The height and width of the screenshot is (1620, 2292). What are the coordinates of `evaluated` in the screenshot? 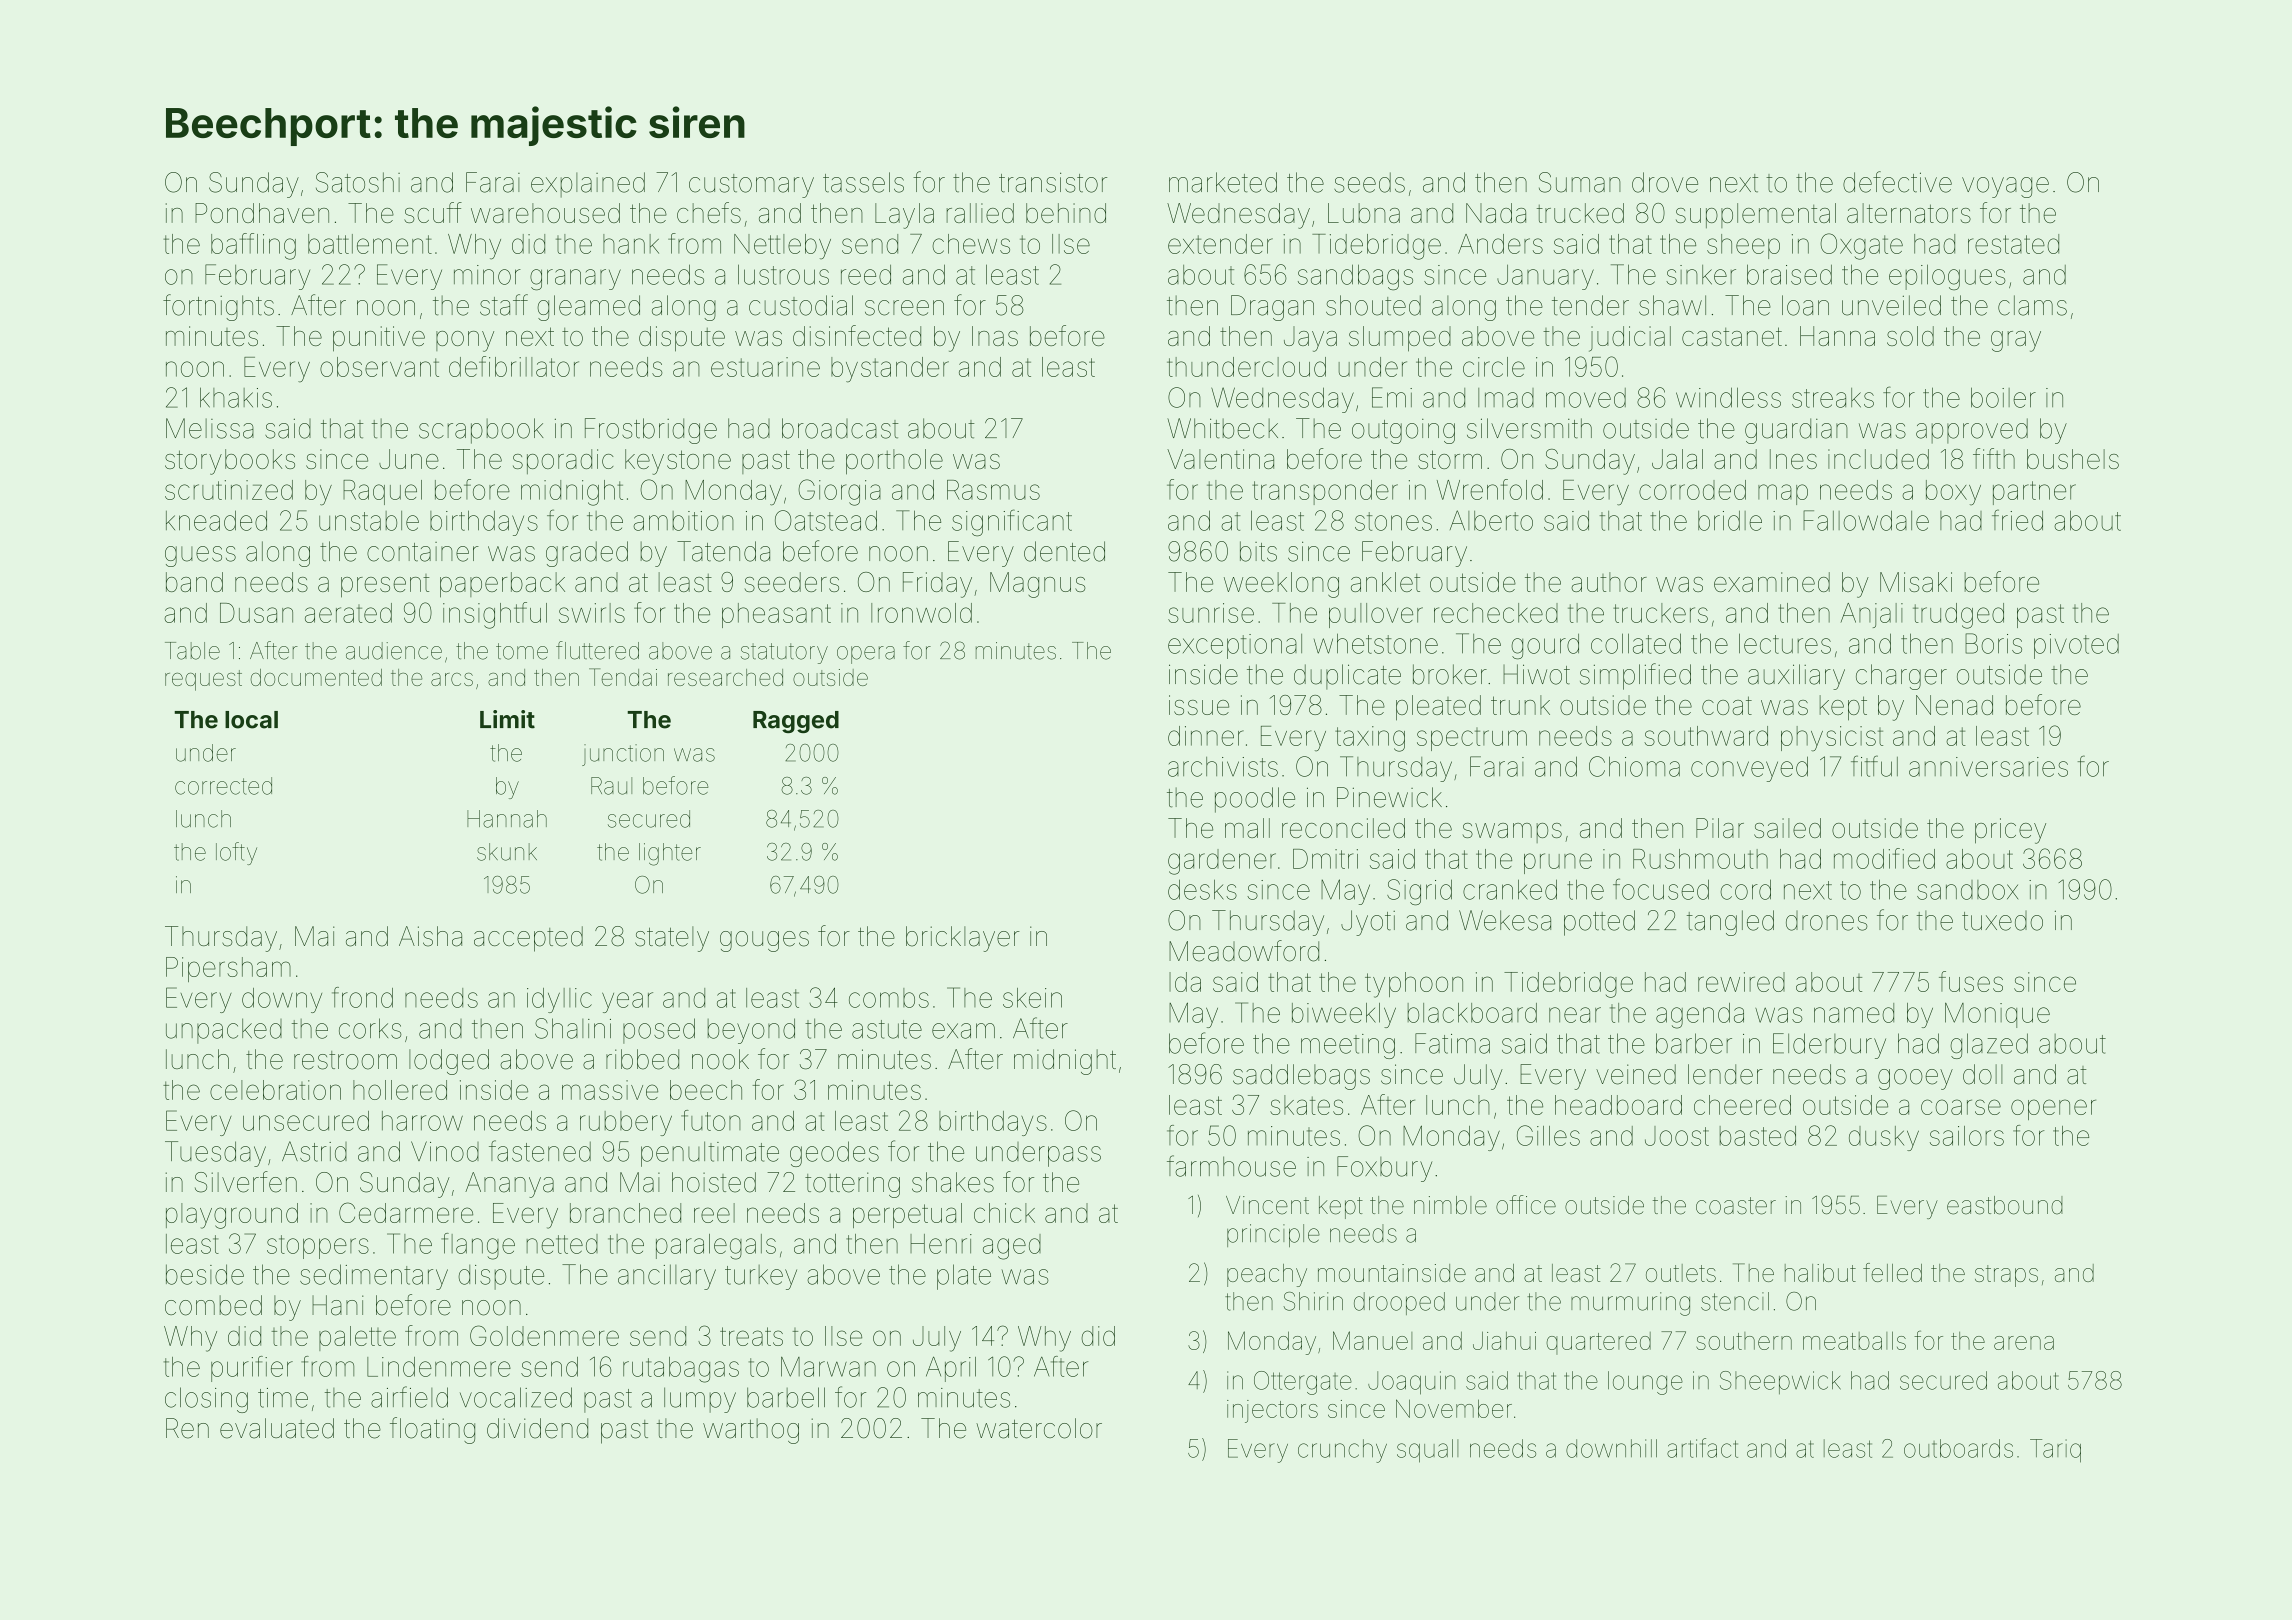 It's located at (277, 1428).
